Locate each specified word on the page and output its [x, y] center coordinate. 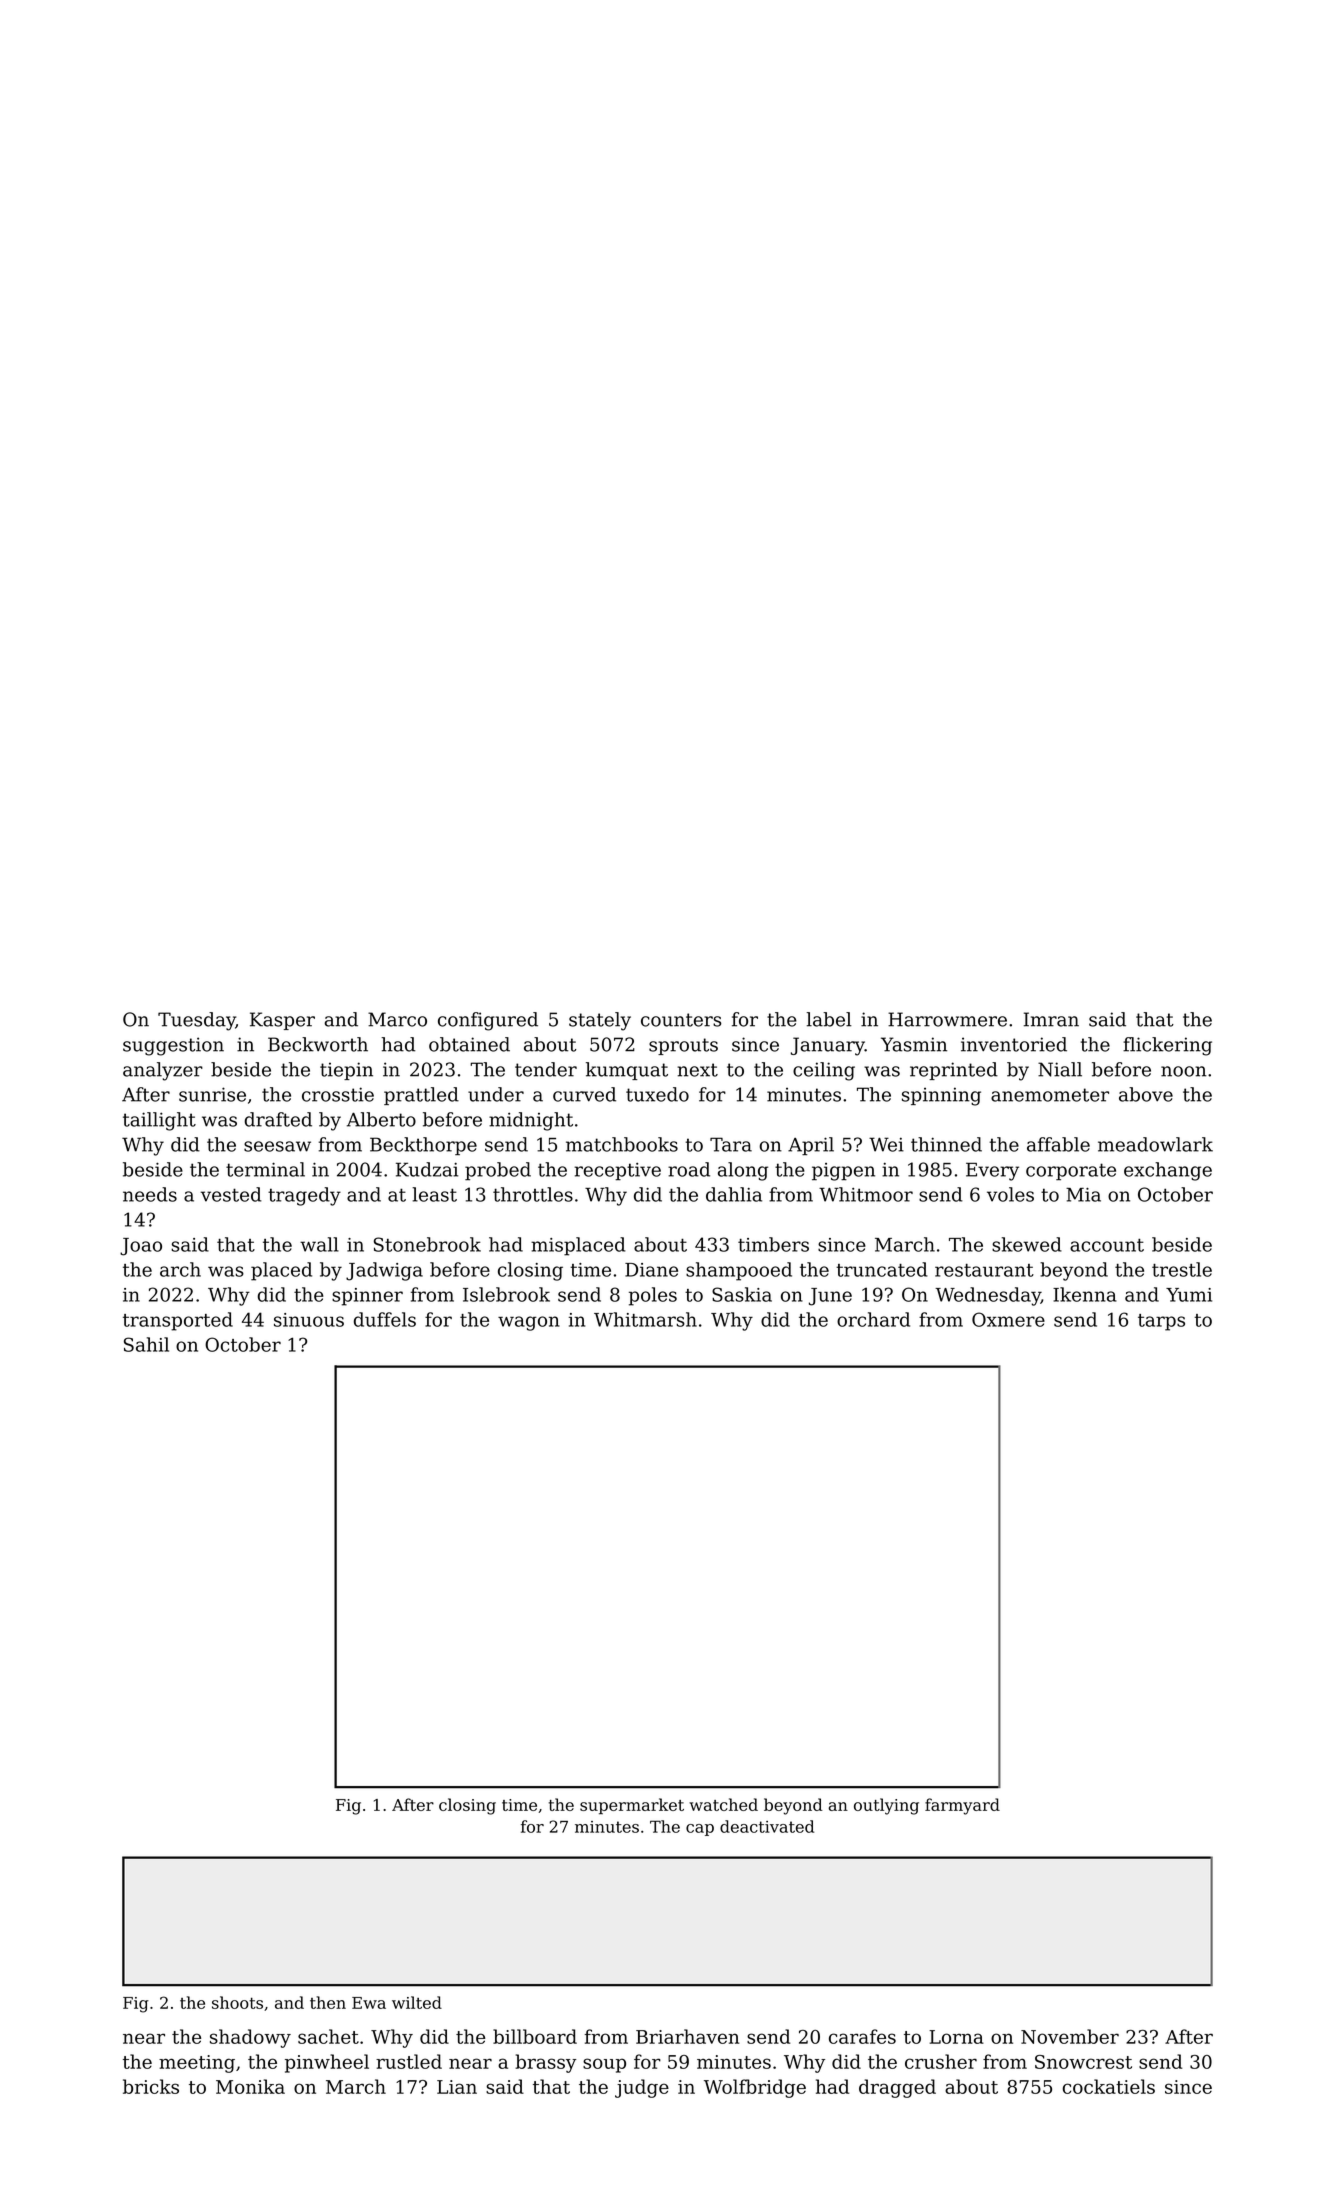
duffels [385, 1319]
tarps [1161, 1322]
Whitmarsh [645, 1319]
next [697, 1070]
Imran [1051, 1019]
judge [642, 2088]
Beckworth [318, 1044]
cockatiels [1109, 2086]
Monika [250, 2086]
